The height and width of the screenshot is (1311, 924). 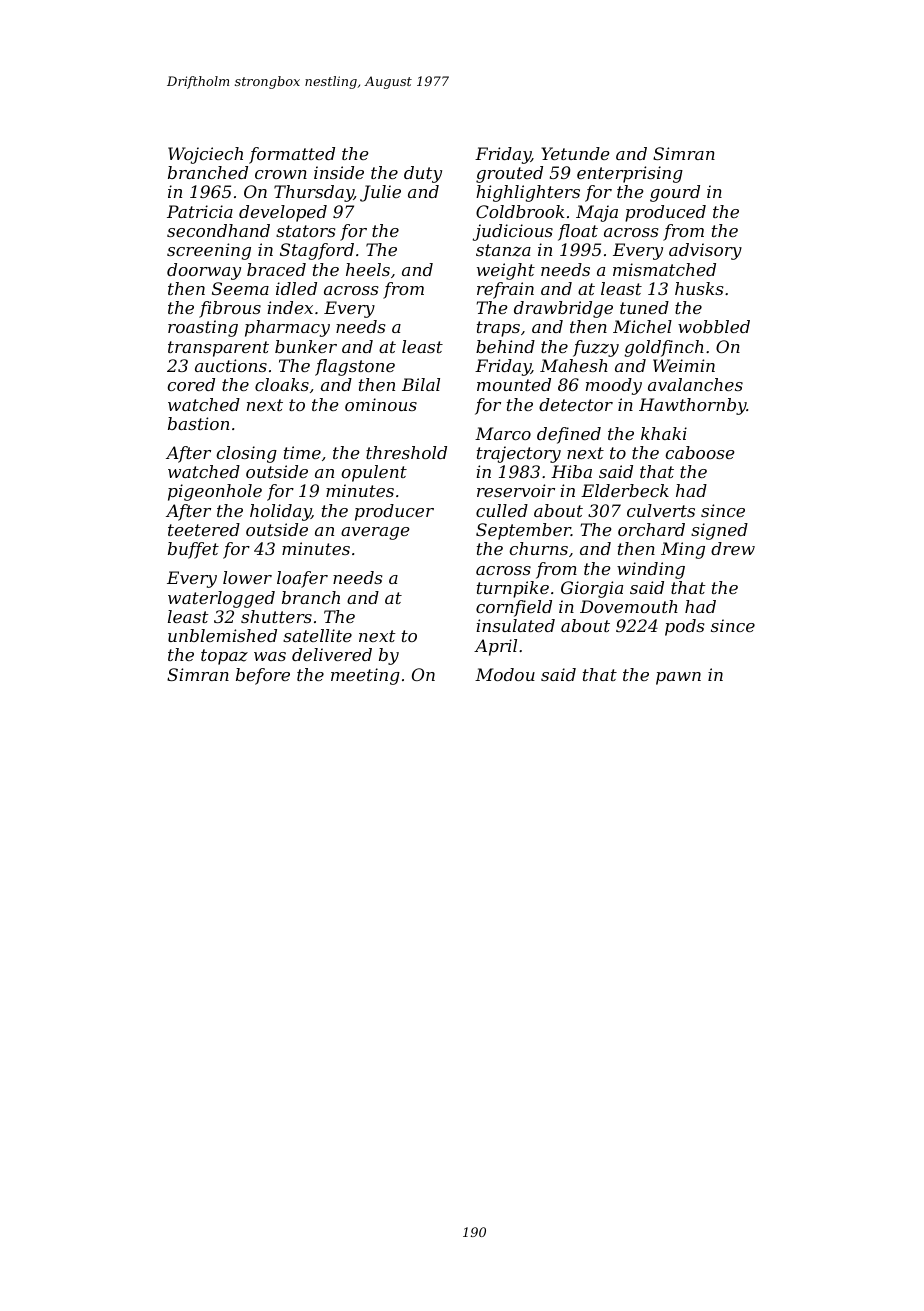 What do you see at coordinates (218, 230) in the screenshot?
I see `secondhand` at bounding box center [218, 230].
